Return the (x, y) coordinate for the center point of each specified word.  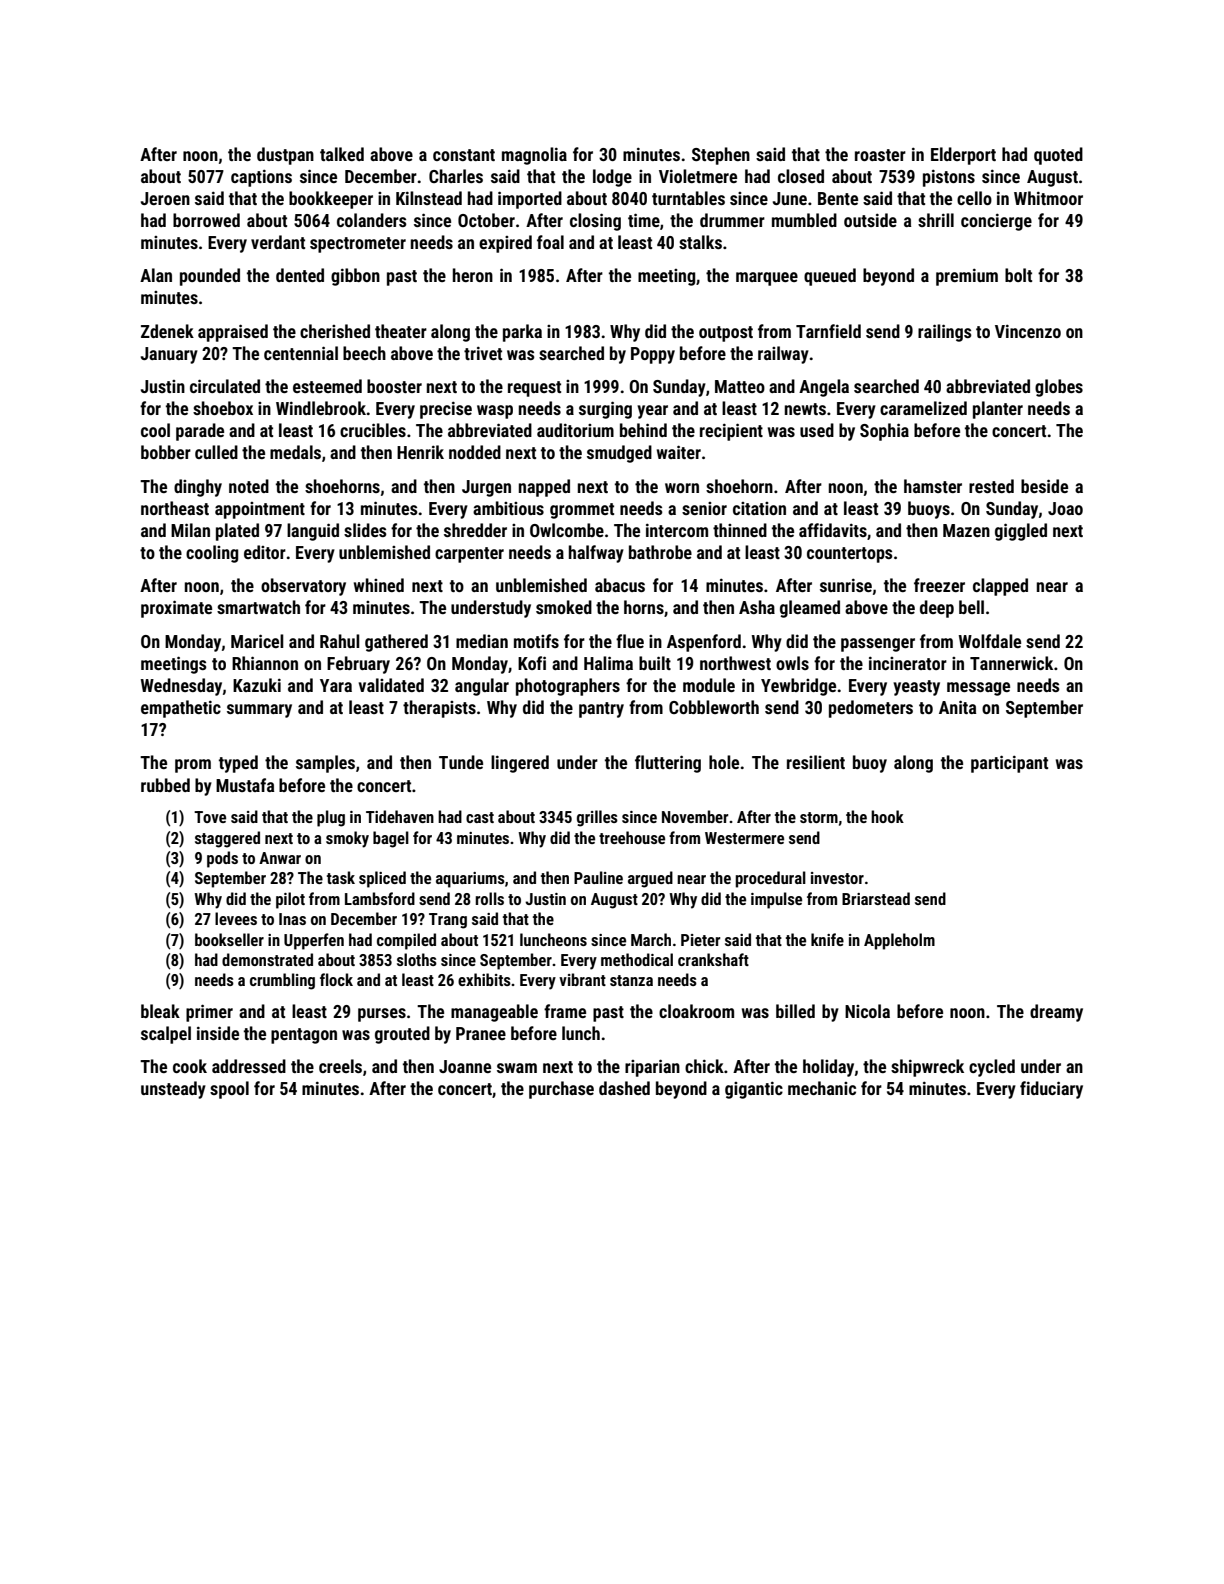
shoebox (223, 408)
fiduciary (1051, 1090)
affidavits (833, 530)
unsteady (173, 1090)
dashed (624, 1088)
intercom (677, 530)
